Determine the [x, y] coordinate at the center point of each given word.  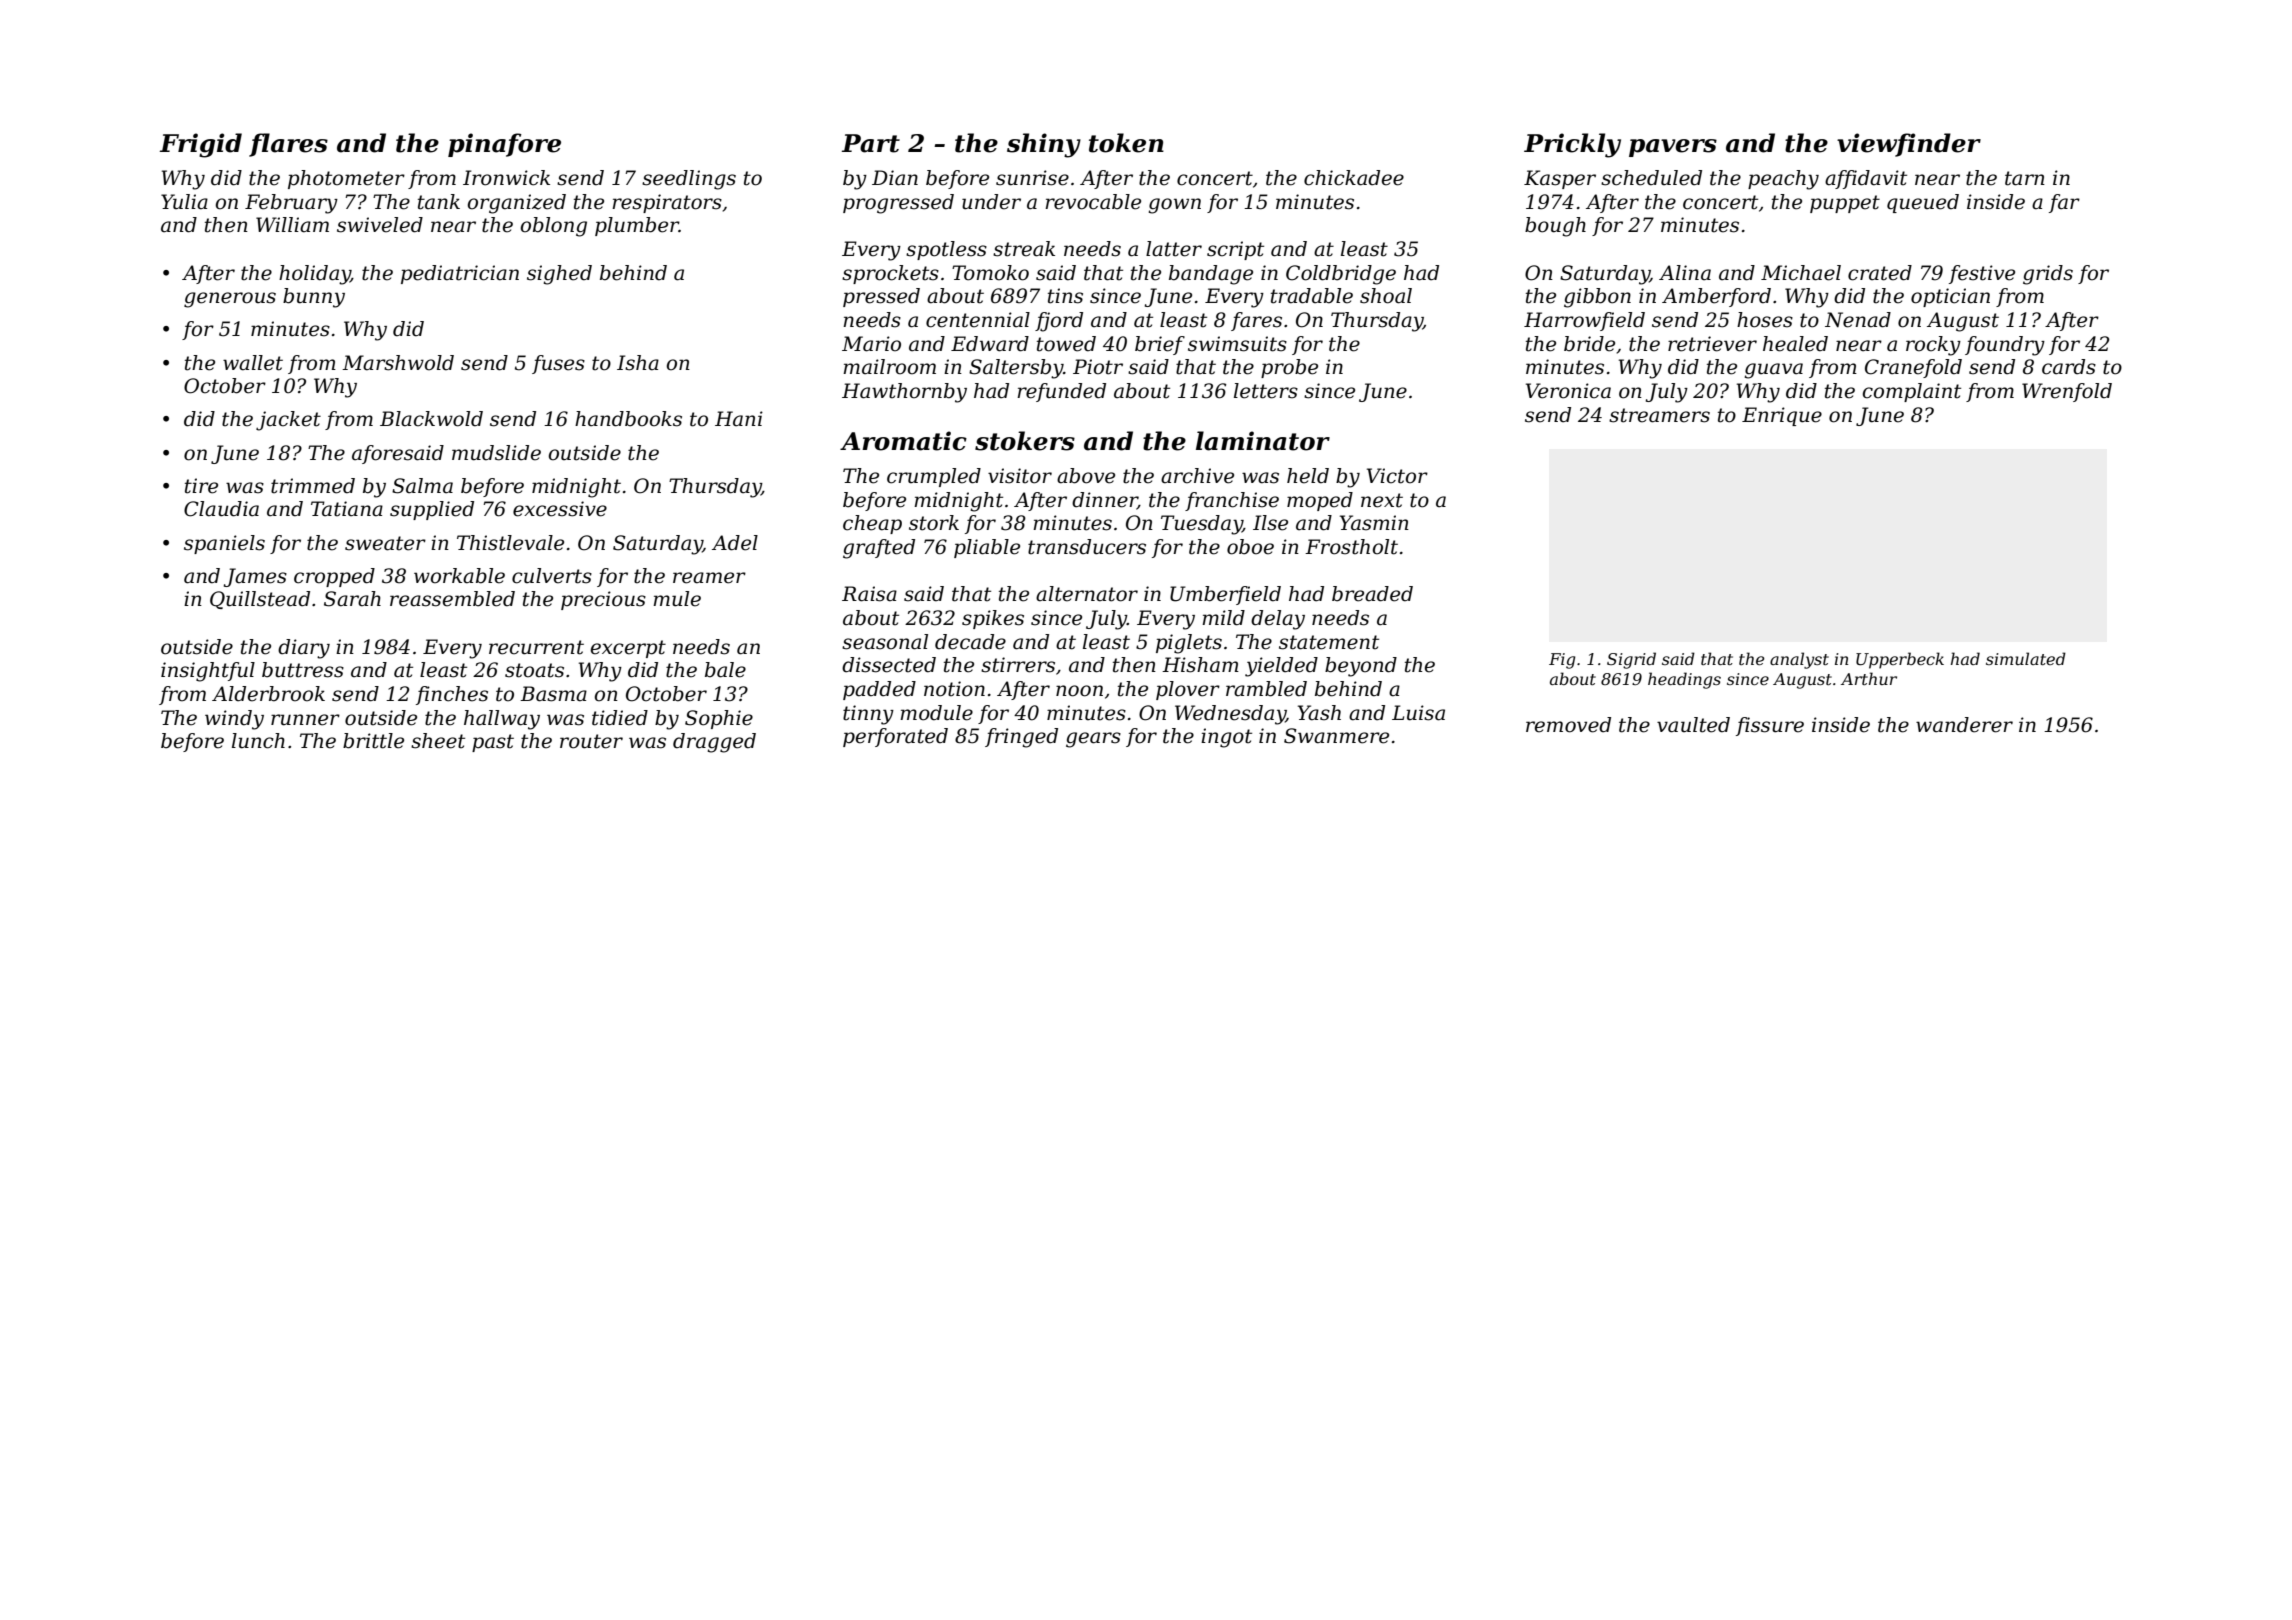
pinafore [504, 145]
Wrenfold [2067, 392]
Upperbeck [1900, 660]
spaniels [224, 544]
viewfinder [1909, 145]
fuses [558, 364]
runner [305, 720]
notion [954, 689]
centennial [978, 320]
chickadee [1354, 178]
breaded [1372, 594]
